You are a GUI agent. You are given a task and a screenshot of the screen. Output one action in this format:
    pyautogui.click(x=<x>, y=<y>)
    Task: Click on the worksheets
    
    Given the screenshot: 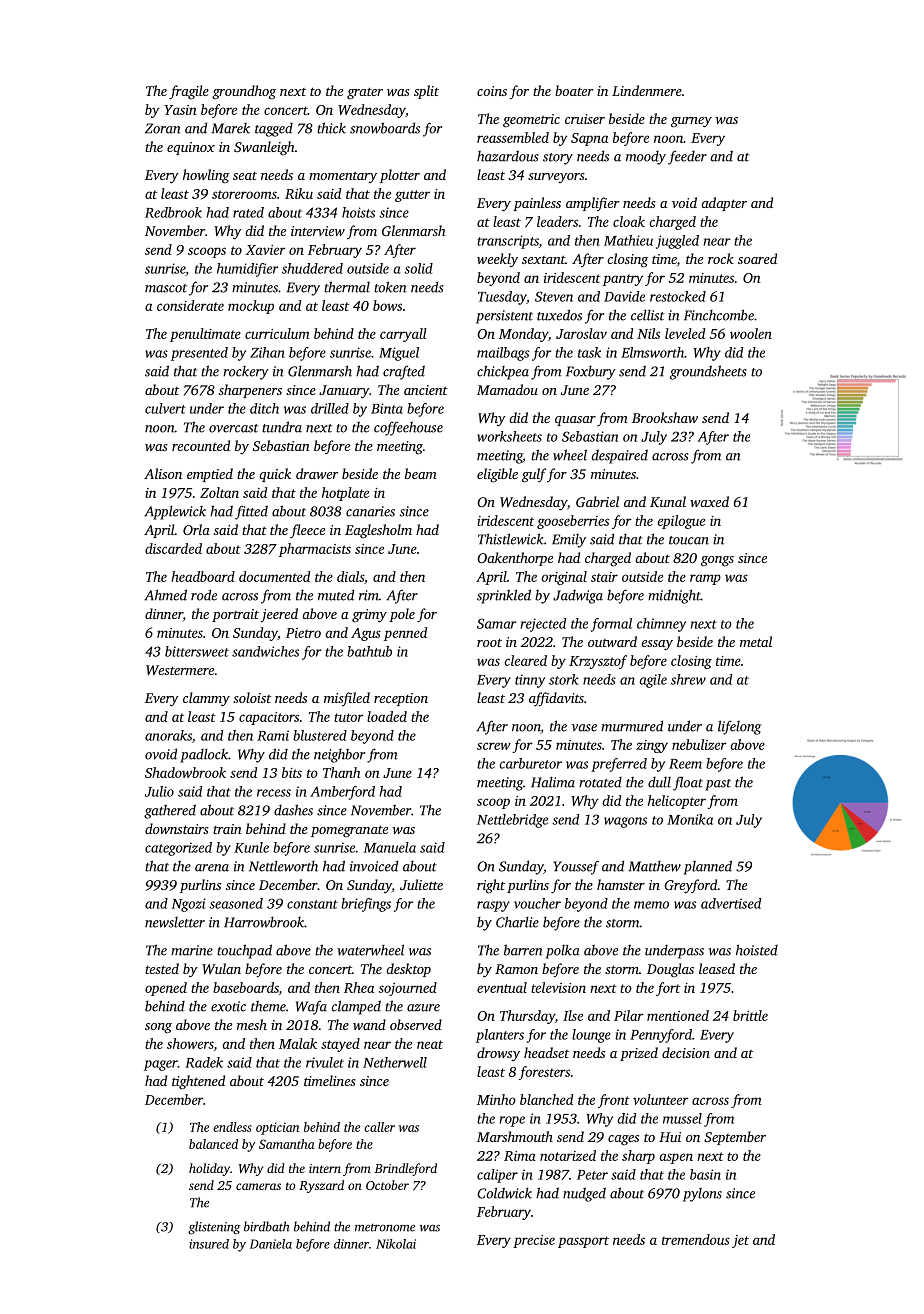 What is the action you would take?
    pyautogui.click(x=509, y=436)
